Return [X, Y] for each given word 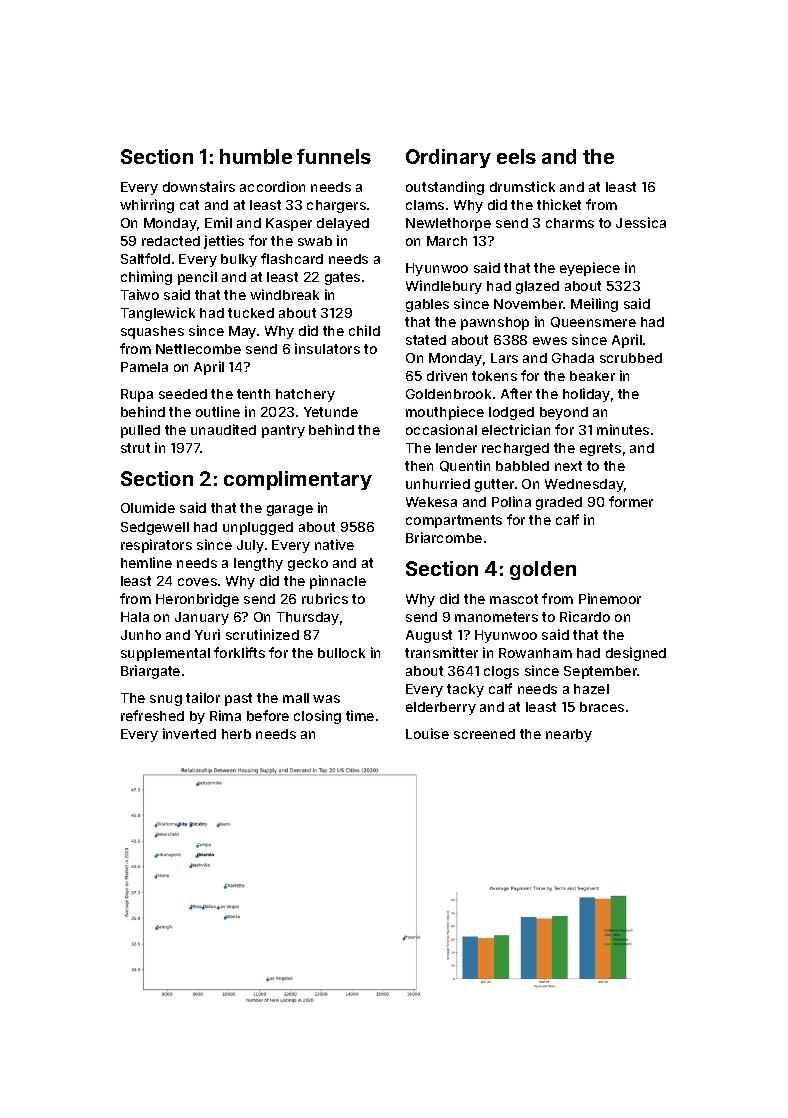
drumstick [522, 186]
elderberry [441, 708]
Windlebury [444, 287]
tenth [253, 394]
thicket [559, 204]
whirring [147, 206]
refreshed [152, 715]
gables [427, 305]
